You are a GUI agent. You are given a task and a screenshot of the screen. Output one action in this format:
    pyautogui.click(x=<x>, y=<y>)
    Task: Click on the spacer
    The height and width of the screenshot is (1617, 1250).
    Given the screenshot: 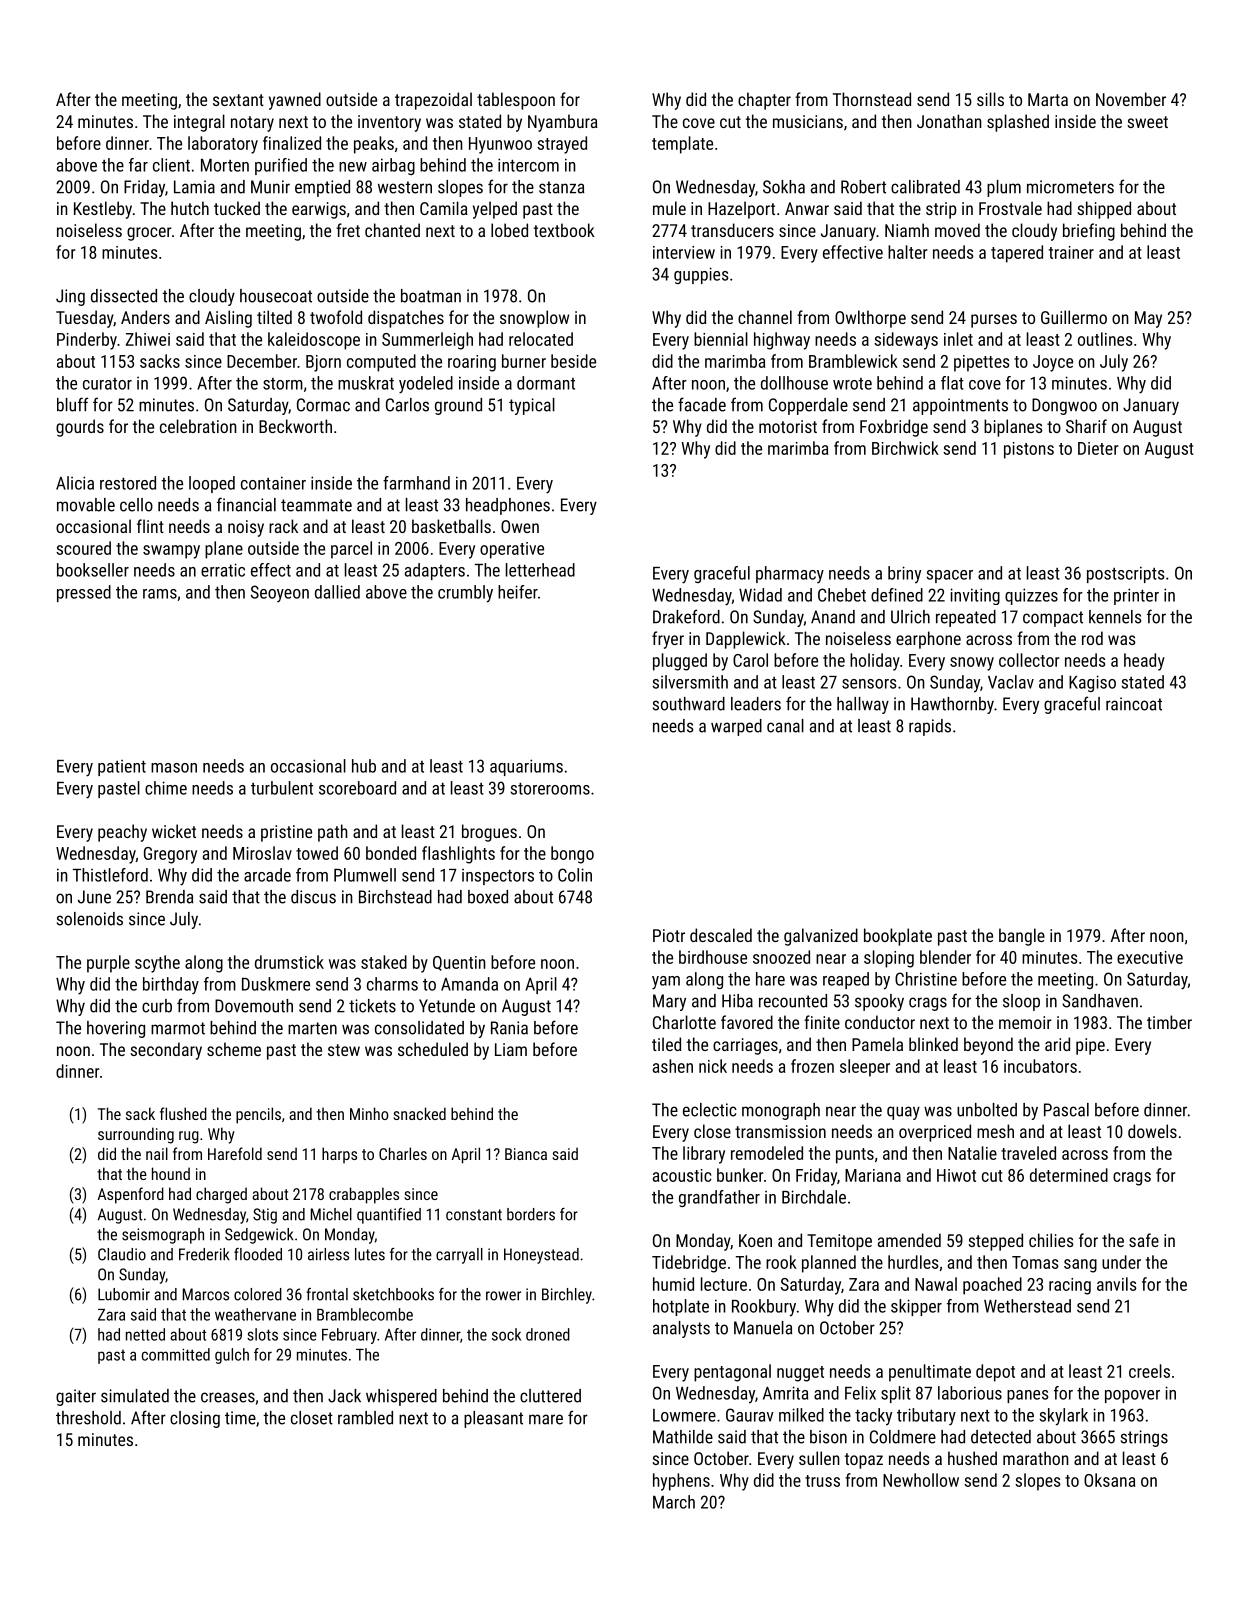 What is the action you would take?
    pyautogui.click(x=950, y=576)
